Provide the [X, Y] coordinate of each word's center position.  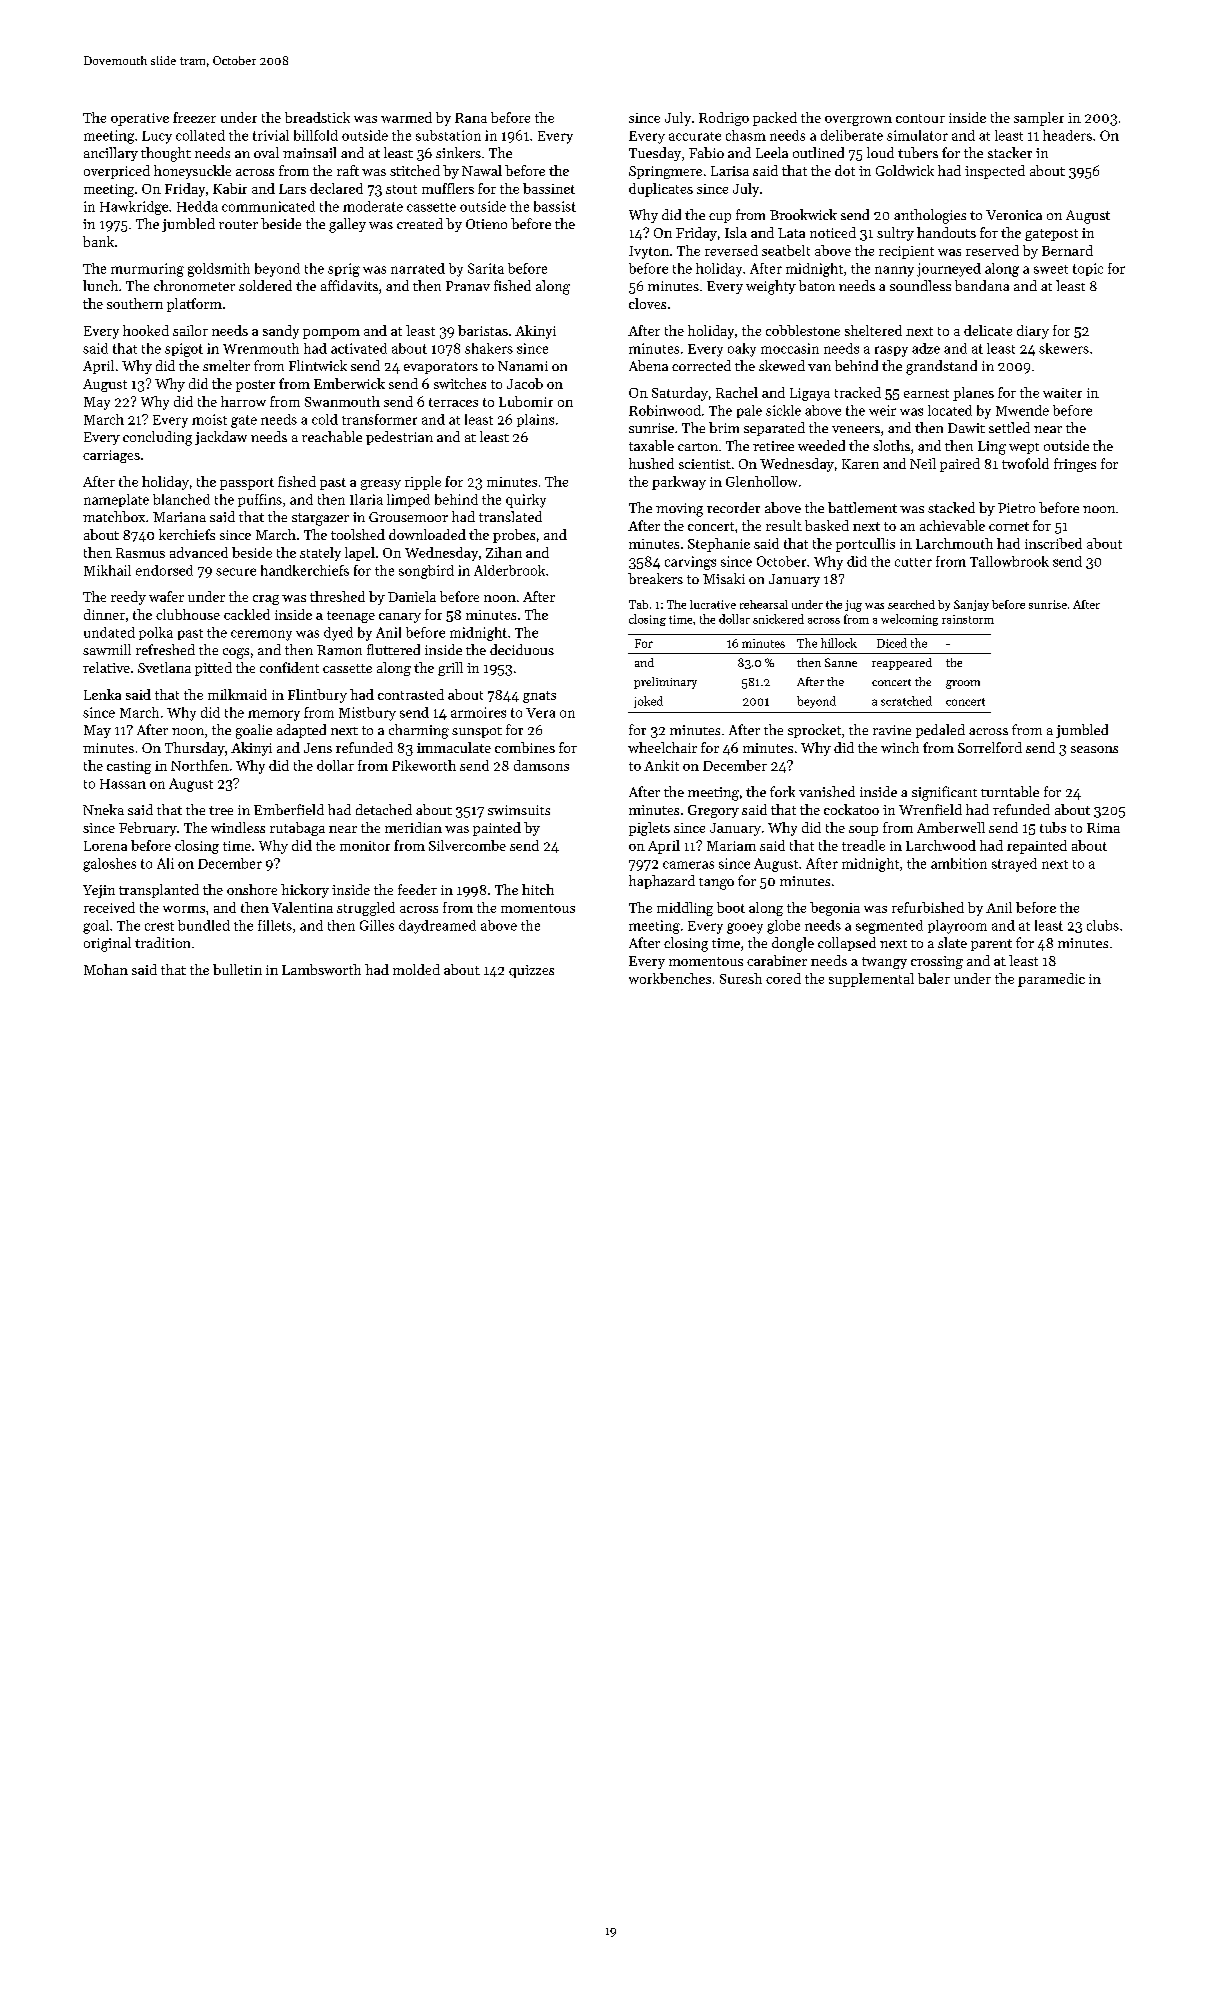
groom [963, 684]
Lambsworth [321, 969]
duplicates [661, 190]
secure [236, 572]
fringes [1075, 465]
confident [289, 667]
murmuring [147, 270]
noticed [833, 232]
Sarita [486, 268]
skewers [1064, 348]
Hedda [197, 206]
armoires [478, 712]
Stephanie [719, 545]
